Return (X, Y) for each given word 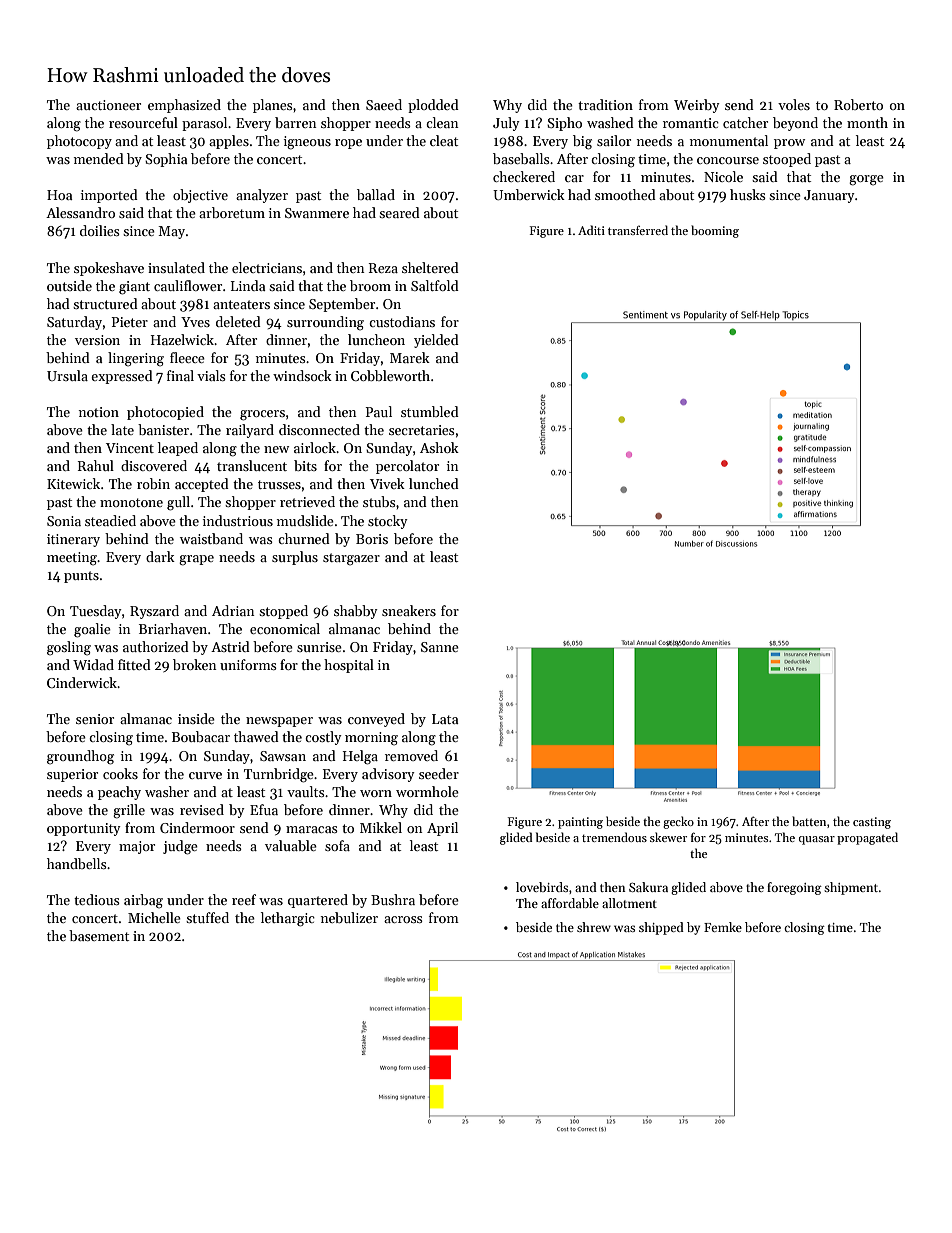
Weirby (697, 106)
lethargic (288, 919)
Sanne (440, 647)
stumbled (430, 411)
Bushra (393, 899)
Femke (723, 927)
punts (81, 577)
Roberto (858, 104)
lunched (434, 483)
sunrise (319, 647)
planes (273, 106)
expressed (122, 377)
